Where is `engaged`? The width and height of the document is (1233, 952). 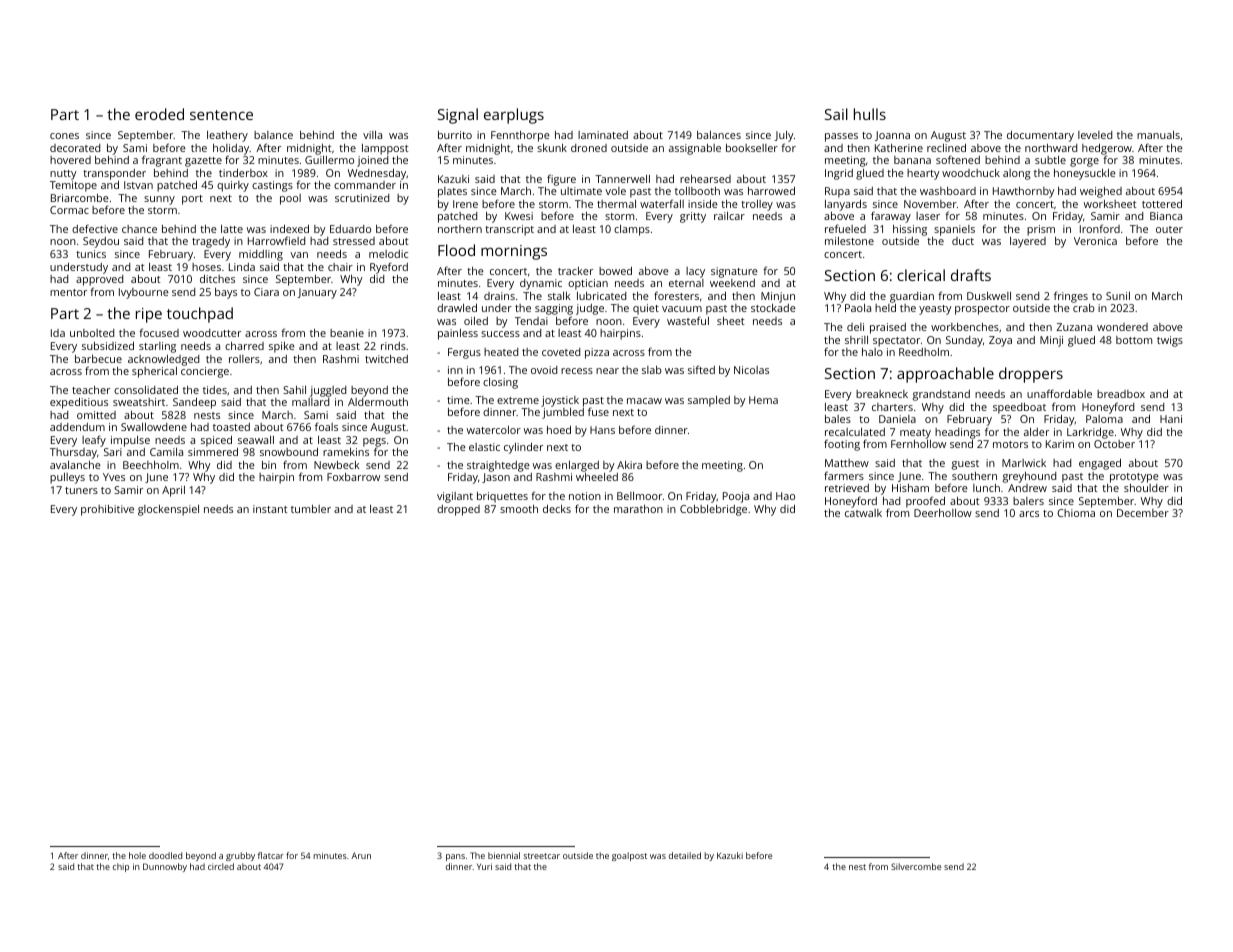 engaged is located at coordinates (1100, 464).
